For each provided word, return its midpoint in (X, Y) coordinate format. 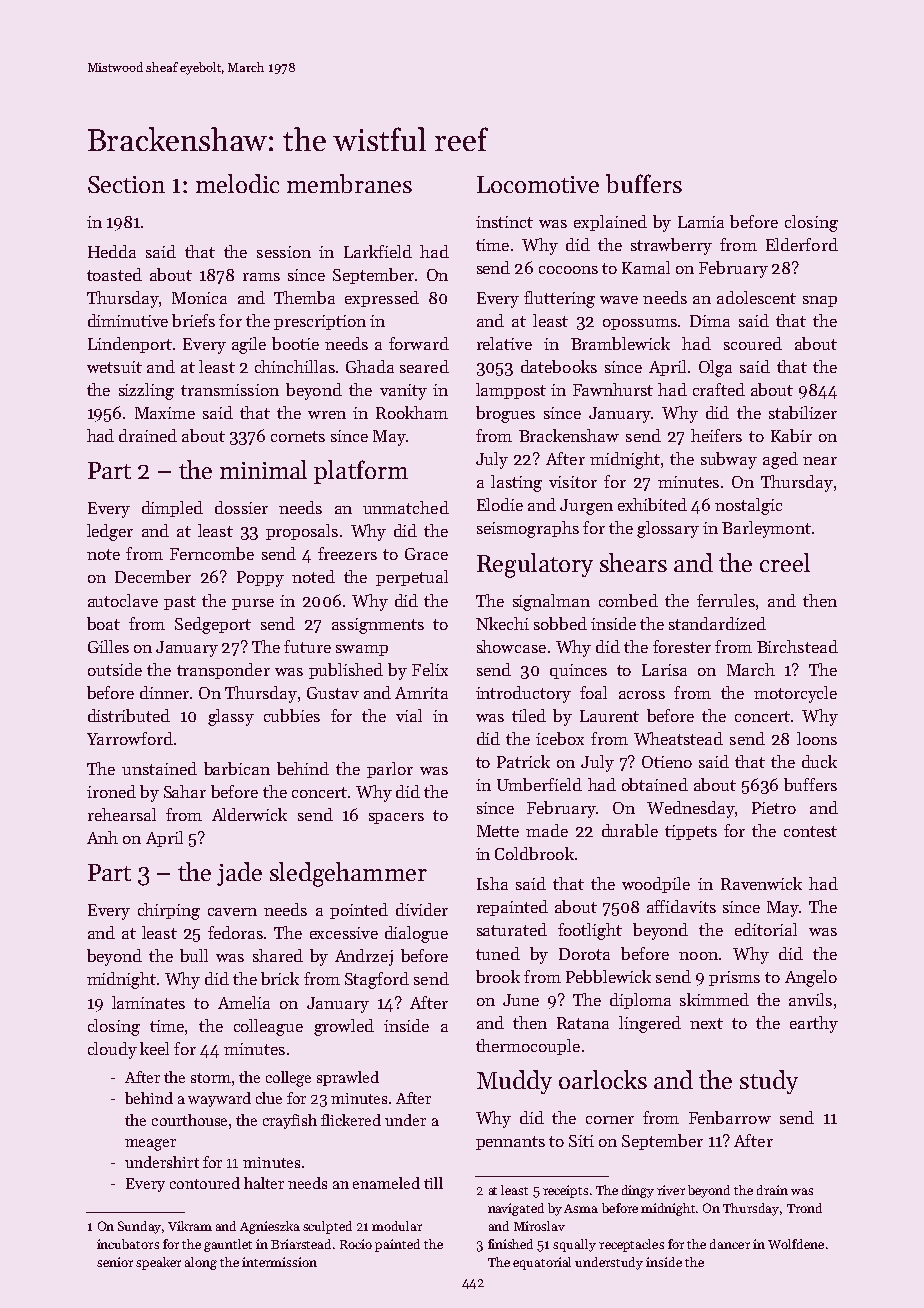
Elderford (802, 244)
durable (630, 830)
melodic (237, 183)
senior (115, 1262)
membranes (349, 183)
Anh (102, 837)
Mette (498, 831)
